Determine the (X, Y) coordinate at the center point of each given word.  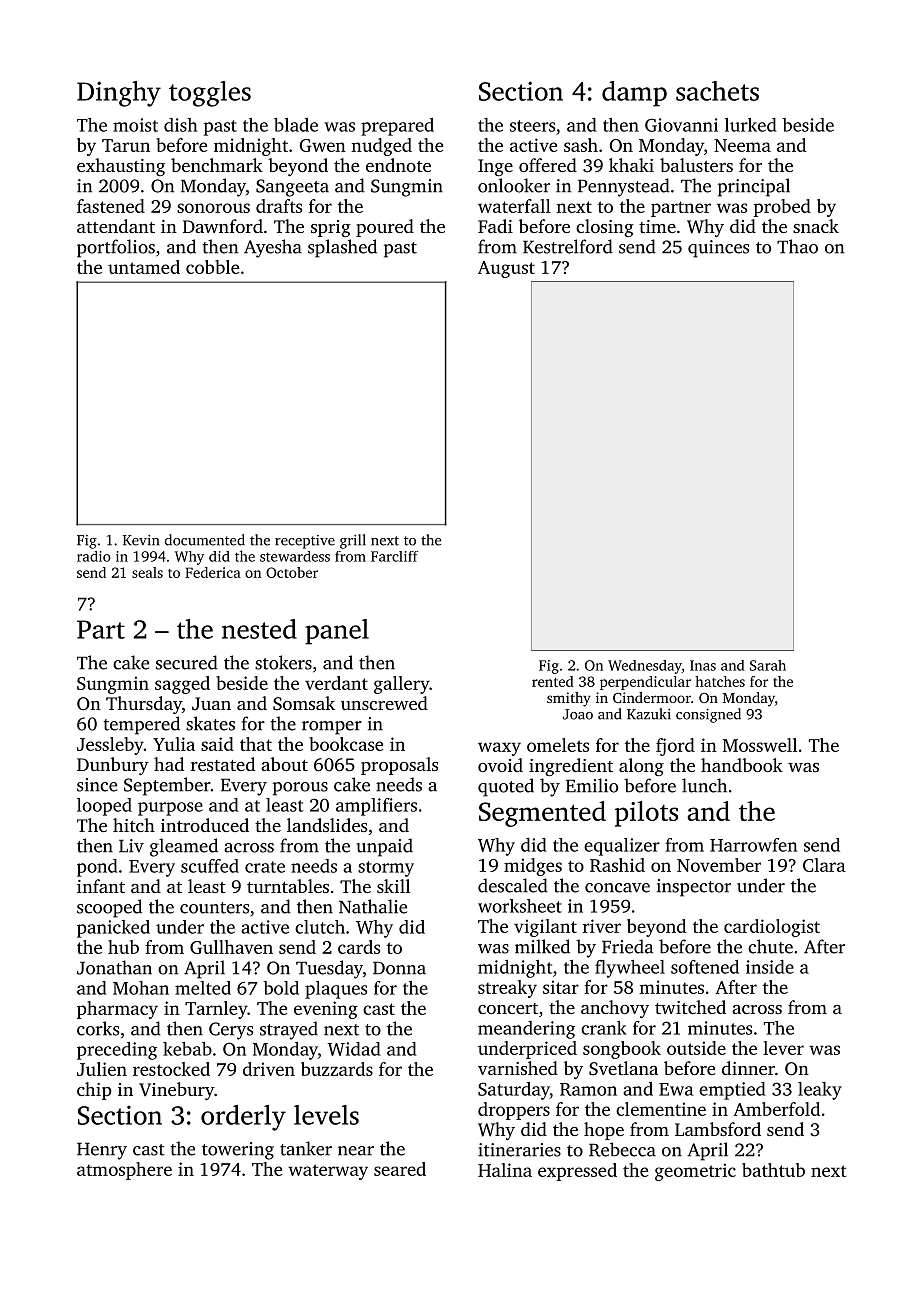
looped (104, 807)
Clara (824, 865)
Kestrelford (568, 246)
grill (353, 541)
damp (634, 94)
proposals (399, 766)
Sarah (768, 665)
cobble (212, 267)
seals (147, 572)
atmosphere (124, 1171)
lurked (751, 125)
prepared (397, 127)
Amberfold (776, 1109)
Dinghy (119, 94)
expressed (577, 1172)
